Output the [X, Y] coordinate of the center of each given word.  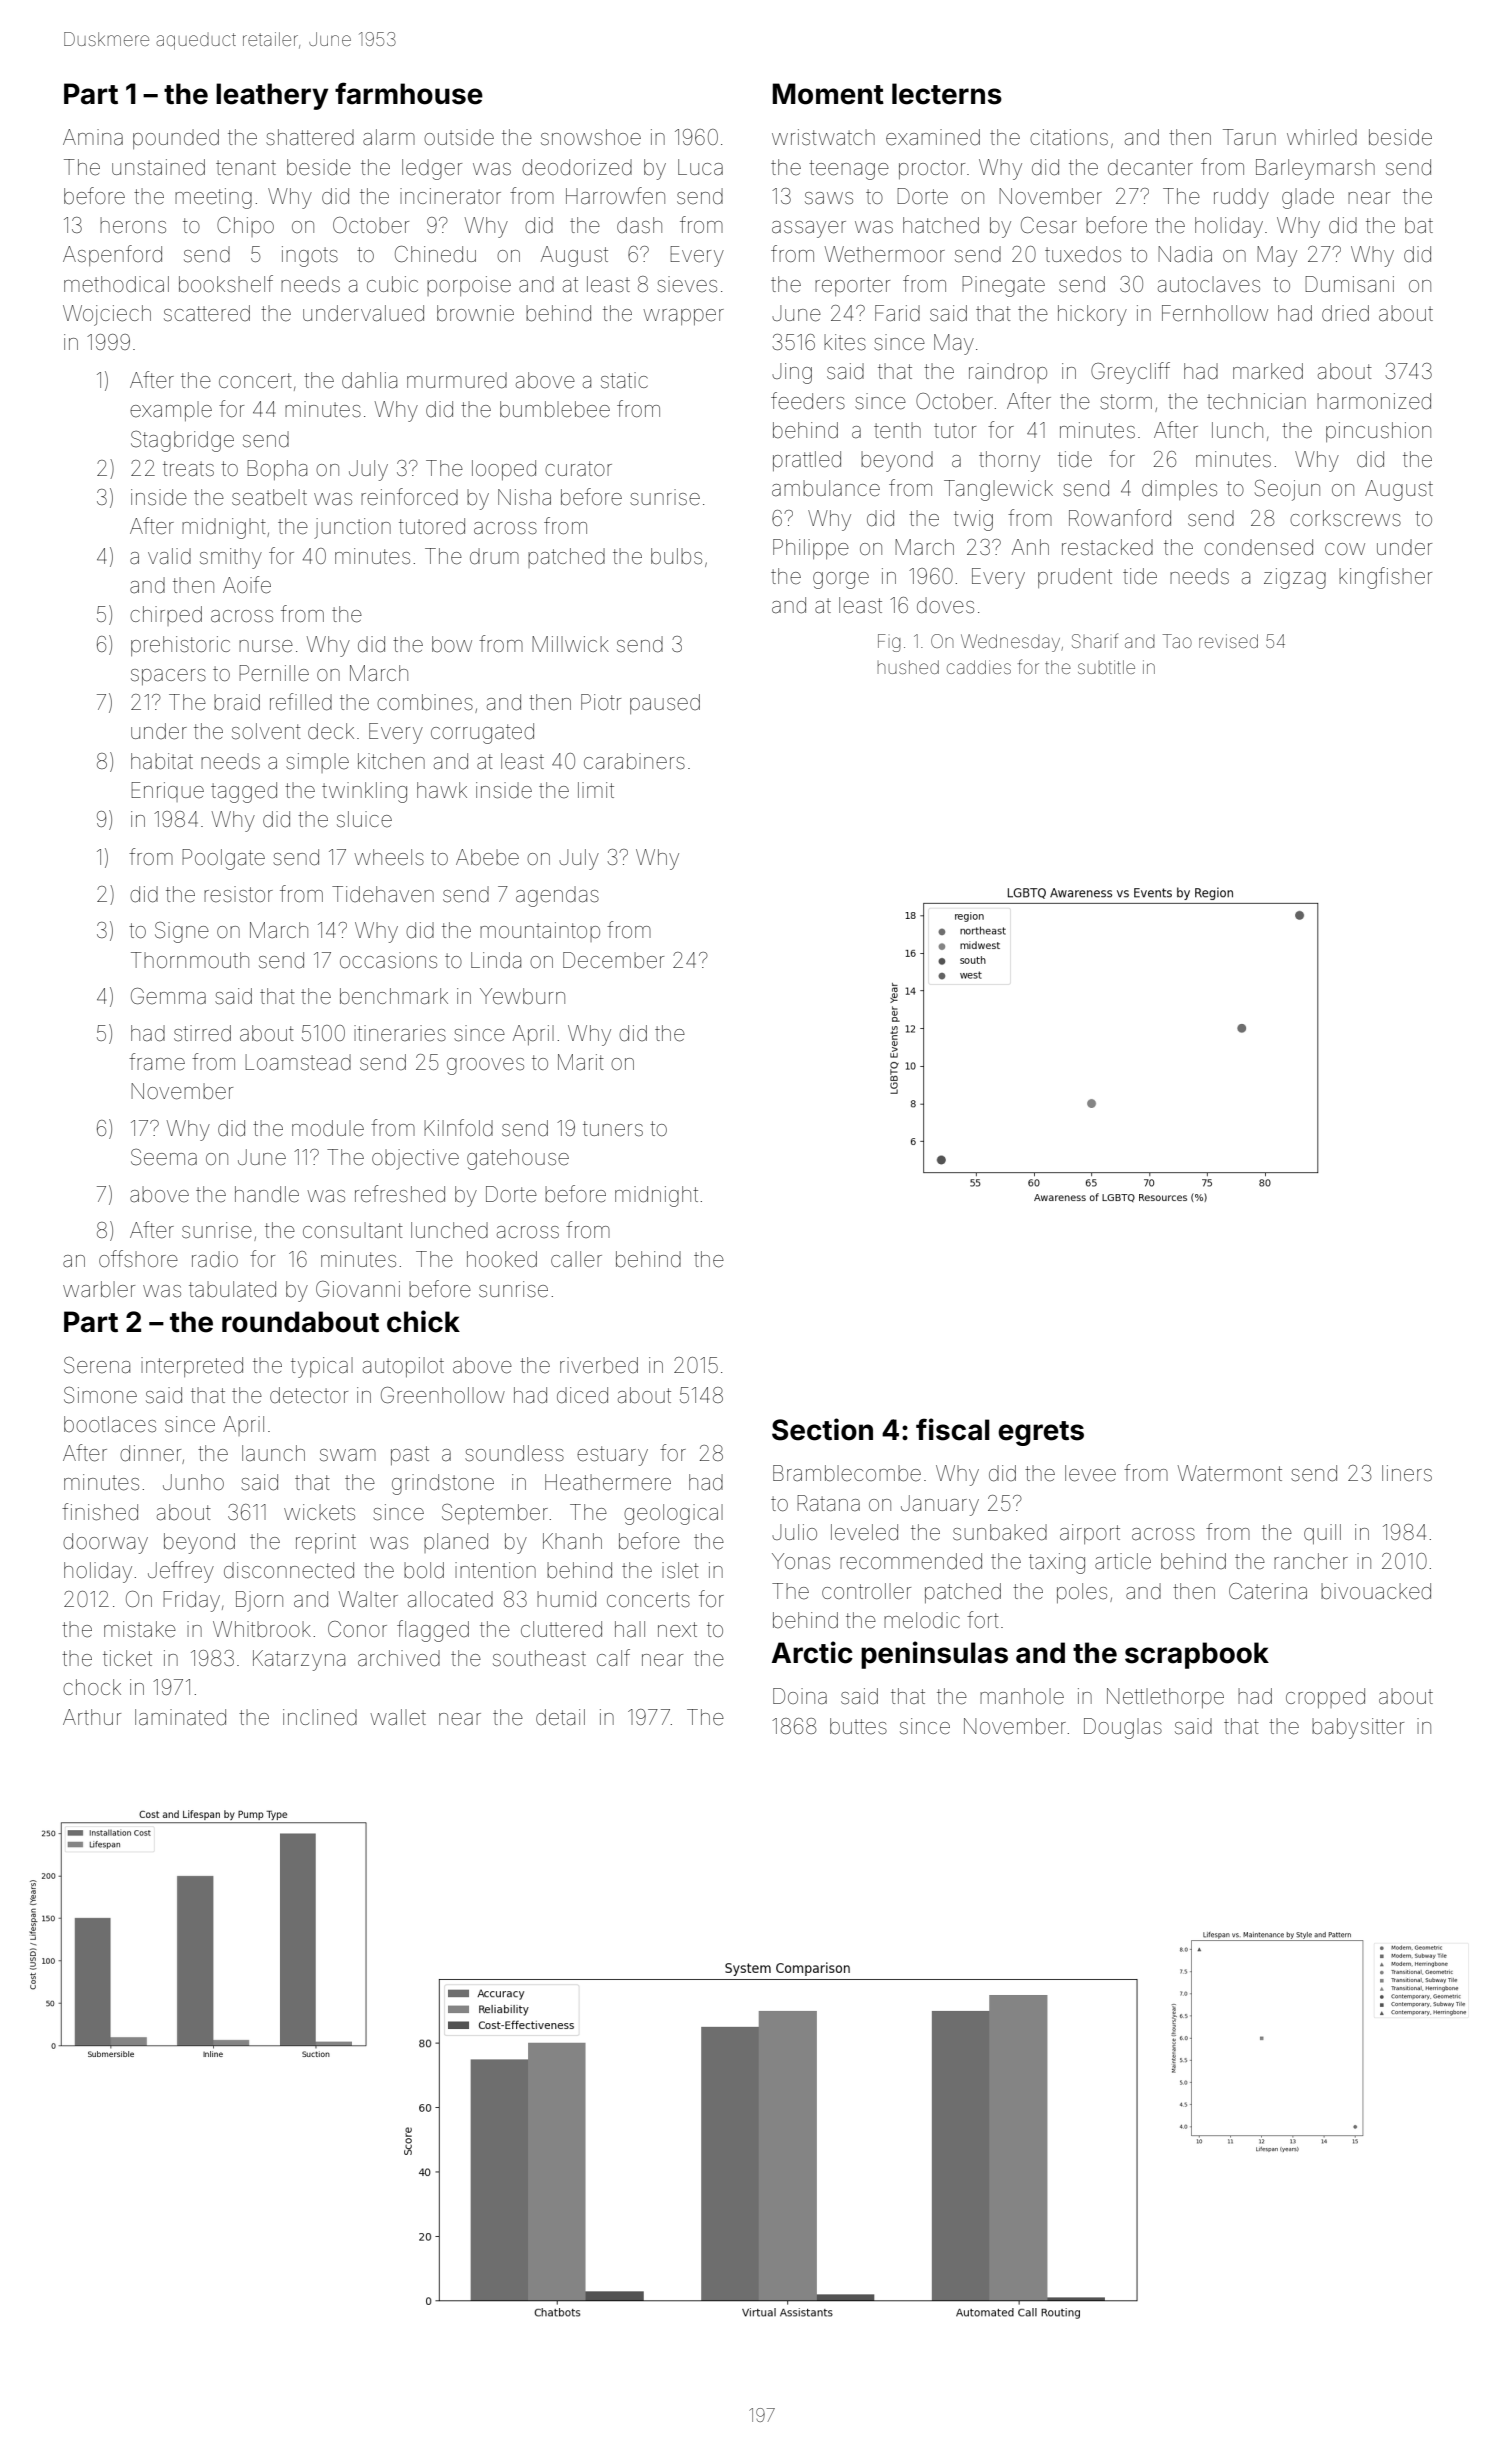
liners [1407, 1473]
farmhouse [409, 93]
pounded [176, 139]
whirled [1322, 137]
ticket [127, 1658]
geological [673, 1514]
